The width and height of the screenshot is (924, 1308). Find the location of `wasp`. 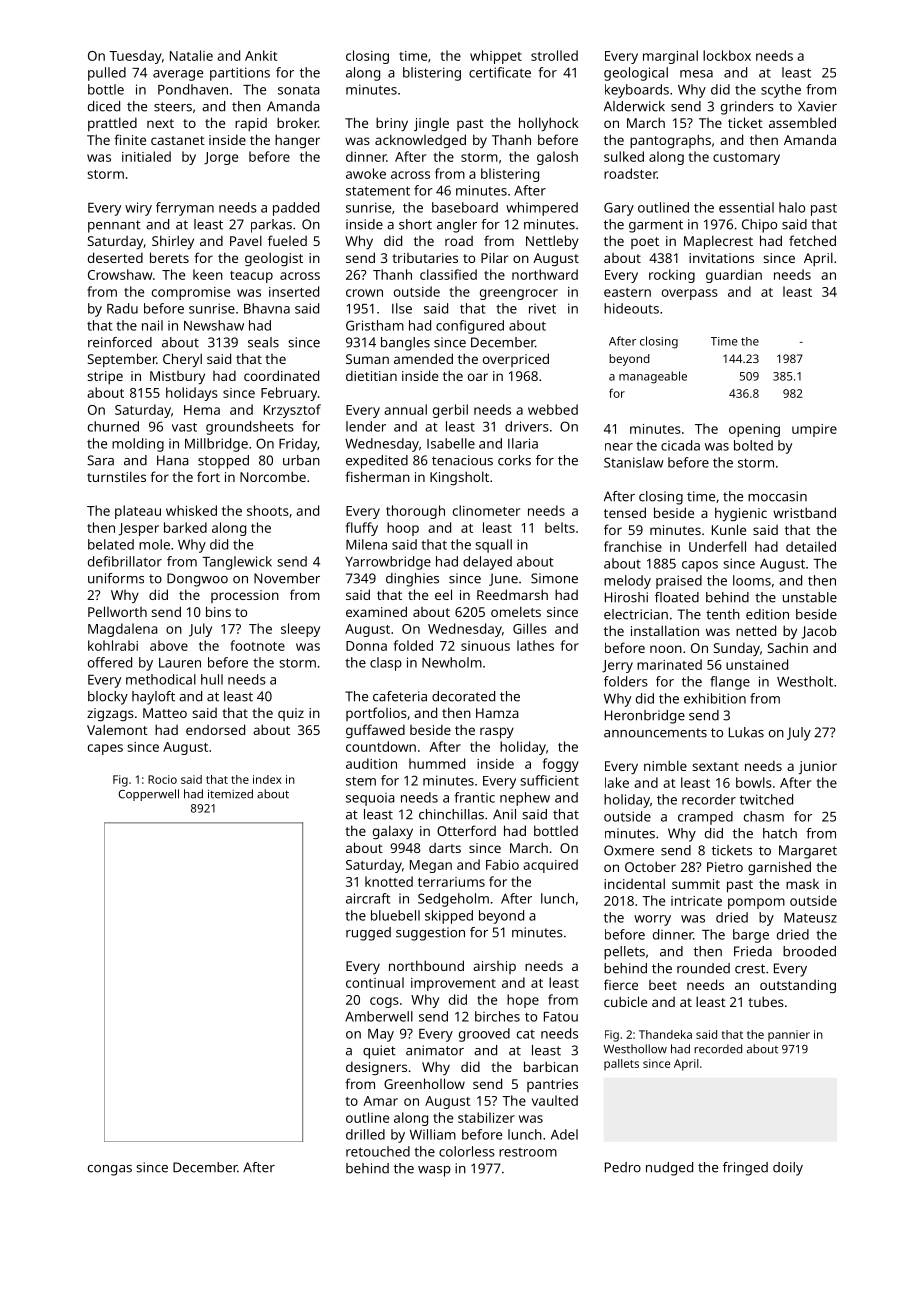

wasp is located at coordinates (434, 1171).
